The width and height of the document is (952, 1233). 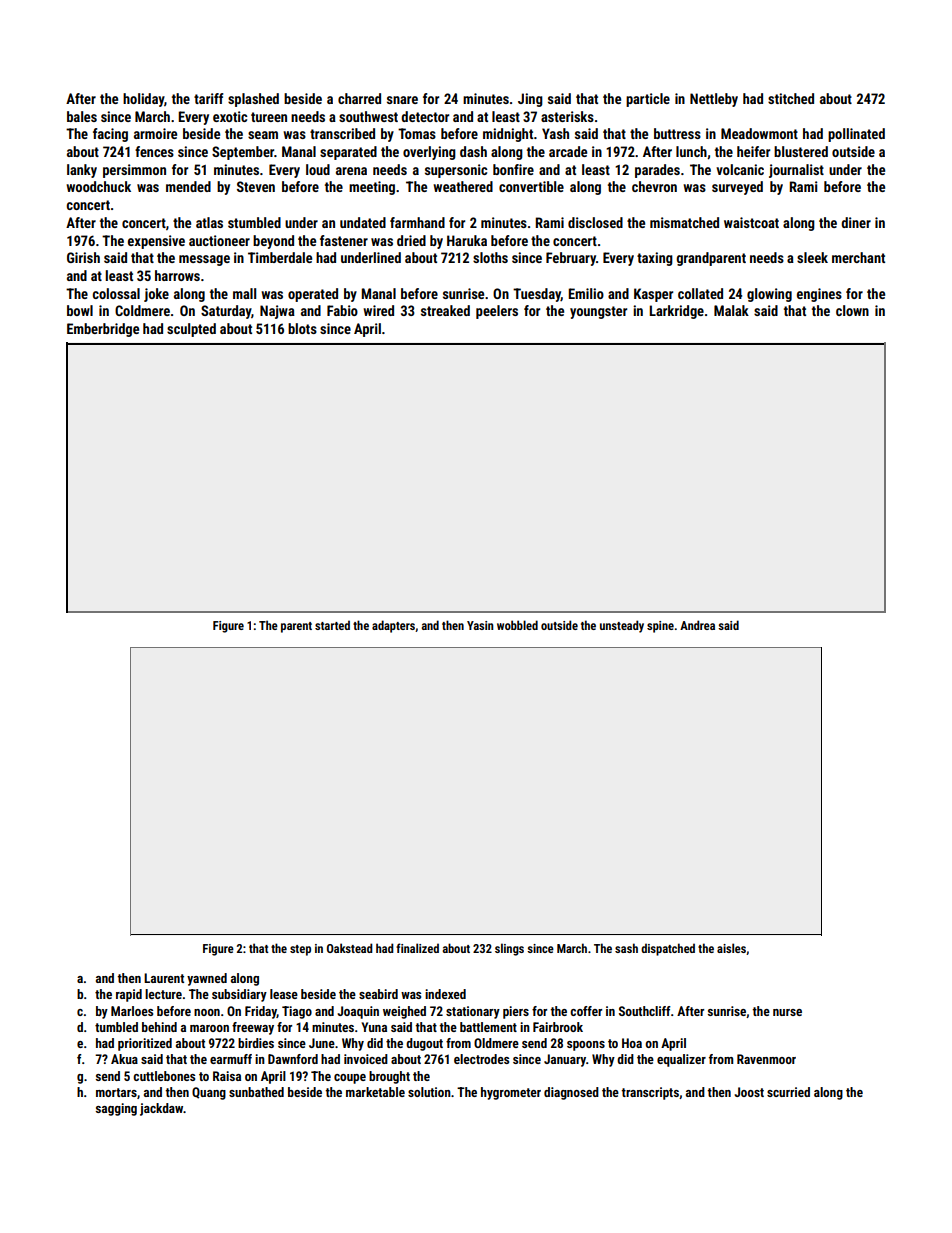 I want to click on sash, so click(x=626, y=948).
